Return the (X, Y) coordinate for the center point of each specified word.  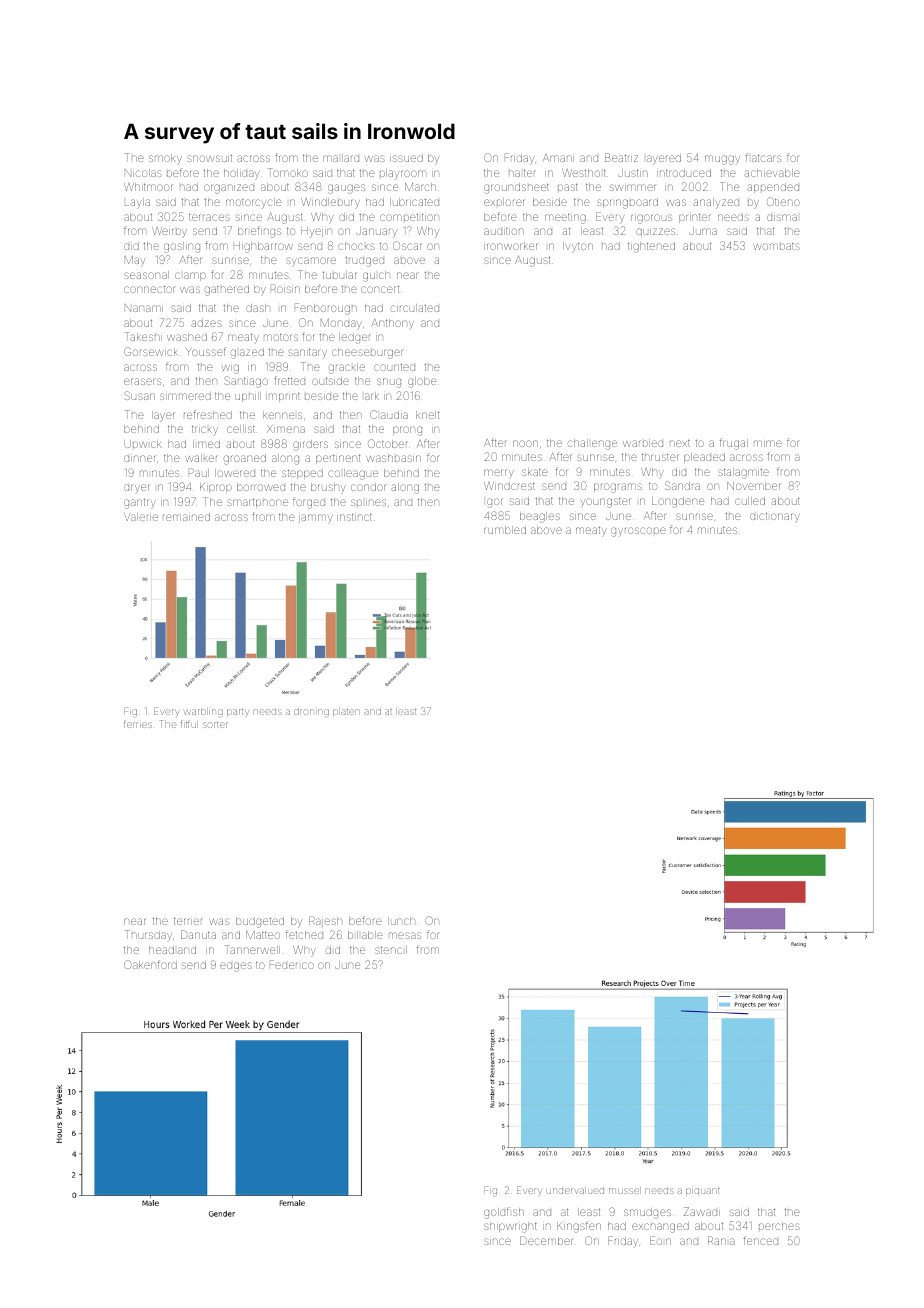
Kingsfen (579, 1227)
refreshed (208, 414)
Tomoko (288, 172)
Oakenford (150, 964)
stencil (391, 950)
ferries (138, 724)
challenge (592, 444)
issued (406, 158)
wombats (776, 246)
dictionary (775, 518)
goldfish (504, 1213)
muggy (722, 160)
